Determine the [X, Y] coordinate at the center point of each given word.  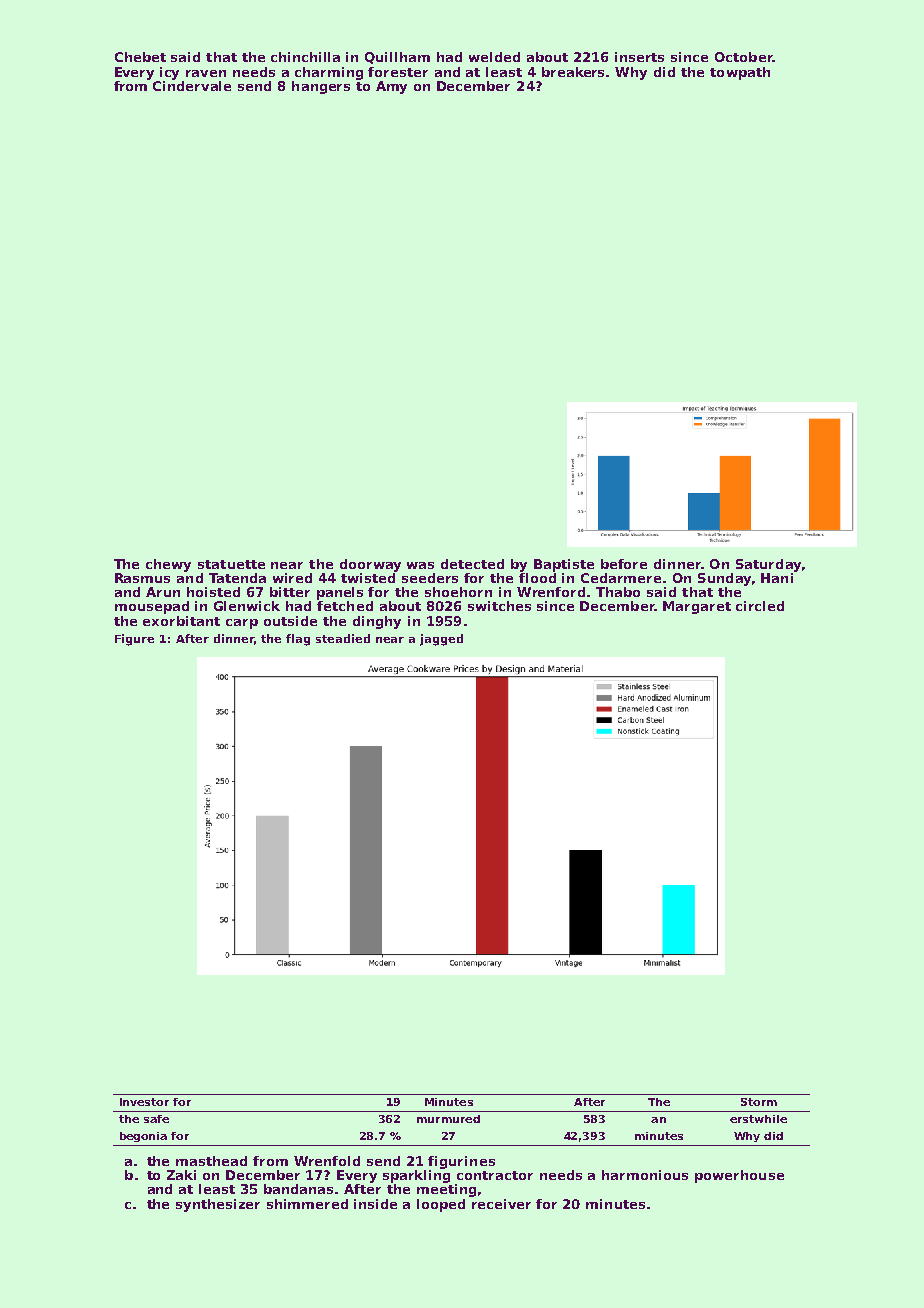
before [624, 564]
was [420, 565]
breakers [574, 72]
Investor [144, 1102]
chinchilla [305, 57]
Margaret [697, 607]
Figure [134, 640]
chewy [168, 565]
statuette [231, 564]
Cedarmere [621, 578]
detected [472, 564]
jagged [441, 640]
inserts [639, 57]
